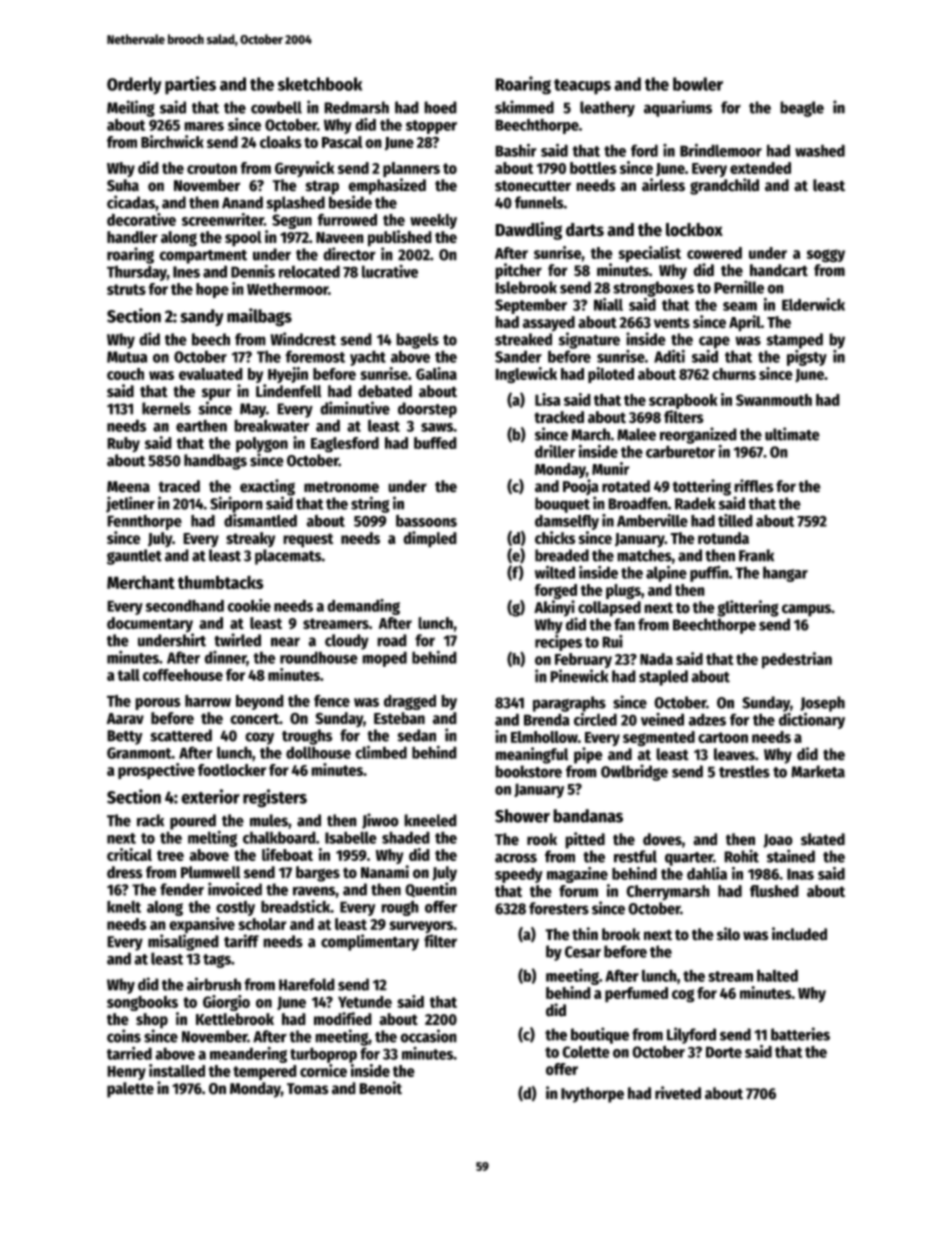  I want to click on screenwriter, so click(223, 219).
